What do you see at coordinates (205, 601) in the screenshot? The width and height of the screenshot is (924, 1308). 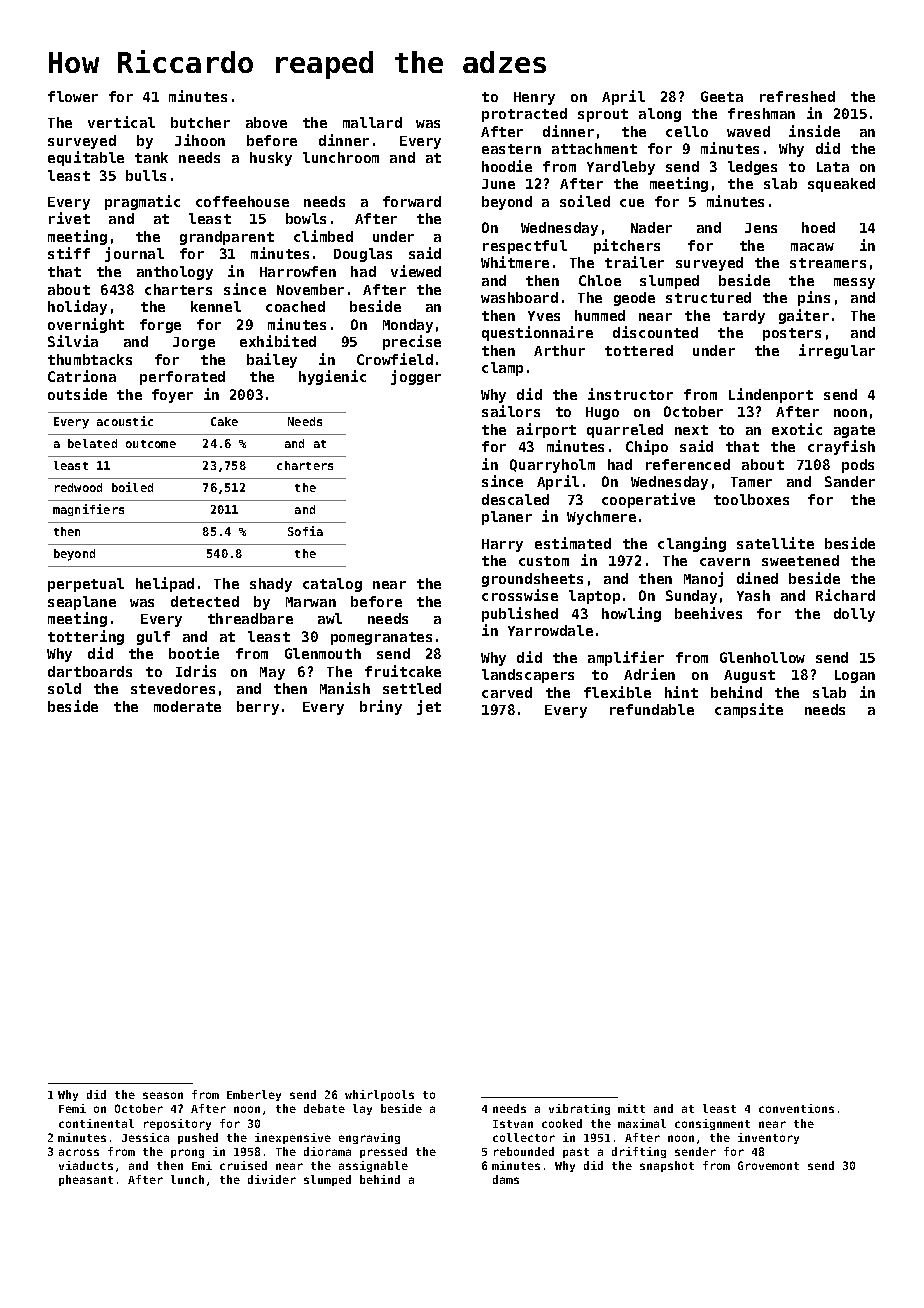 I see `detected` at bounding box center [205, 601].
